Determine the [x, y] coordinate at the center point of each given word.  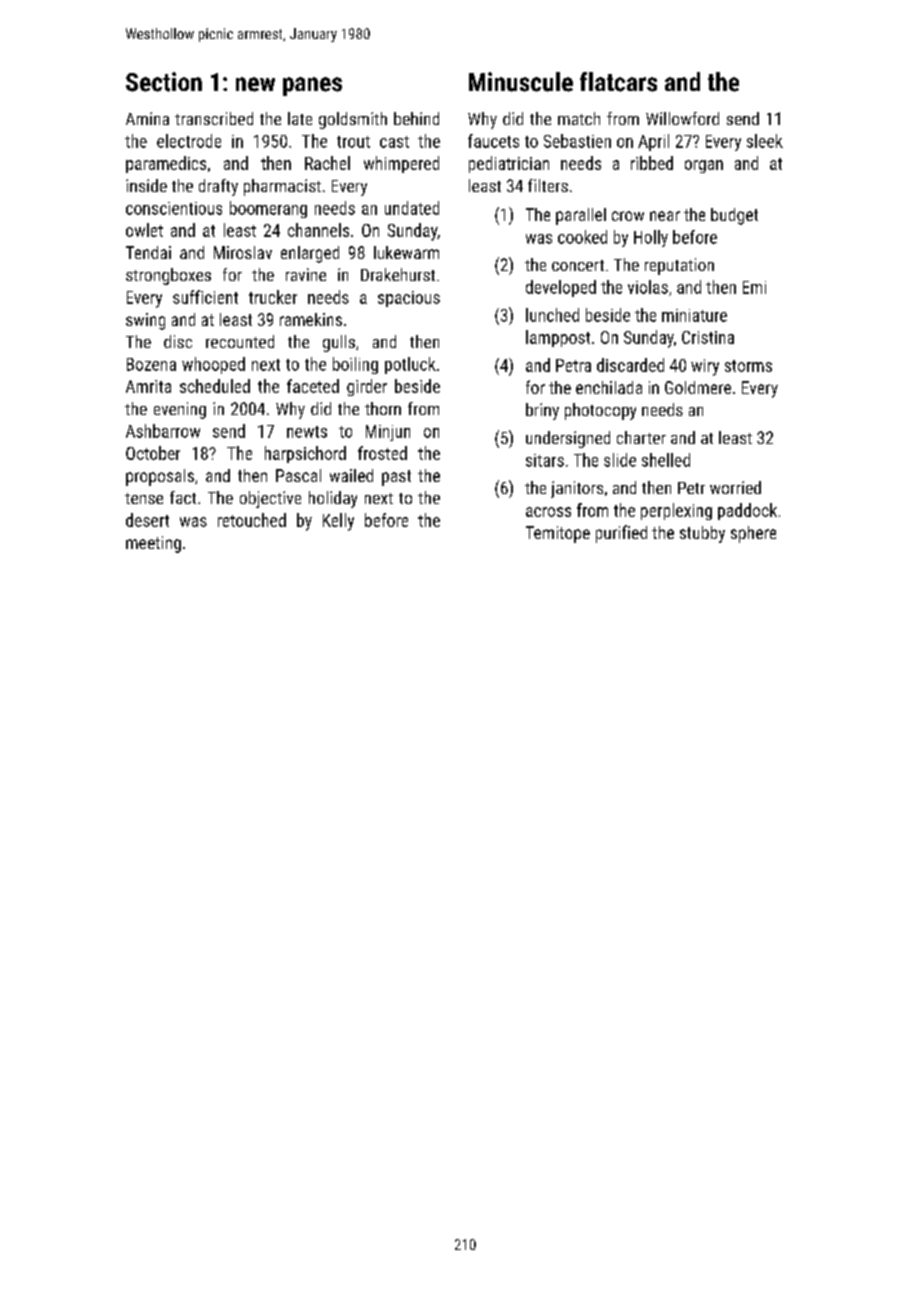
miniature [694, 315]
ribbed [652, 163]
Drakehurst [398, 274]
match [579, 118]
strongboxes [168, 276]
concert [578, 265]
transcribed [214, 118]
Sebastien [577, 141]
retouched [252, 520]
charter [641, 437]
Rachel [327, 163]
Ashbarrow [163, 431]
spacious [409, 299]
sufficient [205, 297]
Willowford [682, 118]
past [396, 478]
